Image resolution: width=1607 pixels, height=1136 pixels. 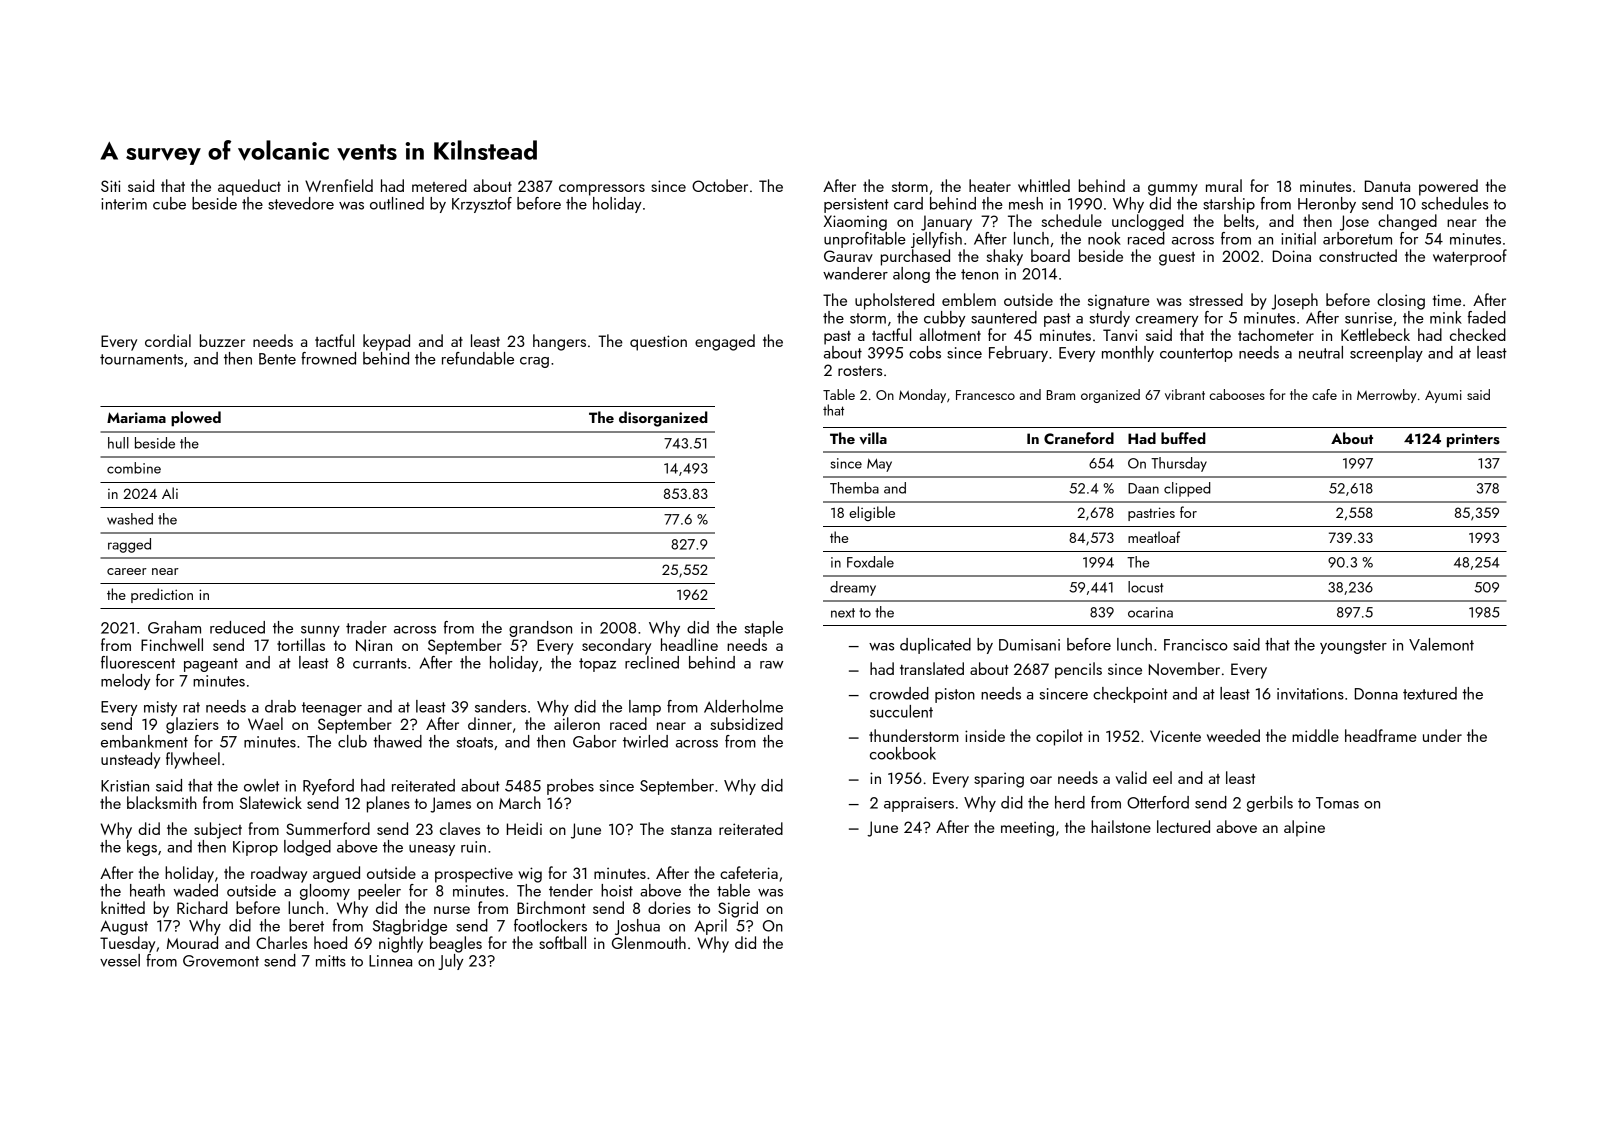 I want to click on lectured, so click(x=1183, y=826).
